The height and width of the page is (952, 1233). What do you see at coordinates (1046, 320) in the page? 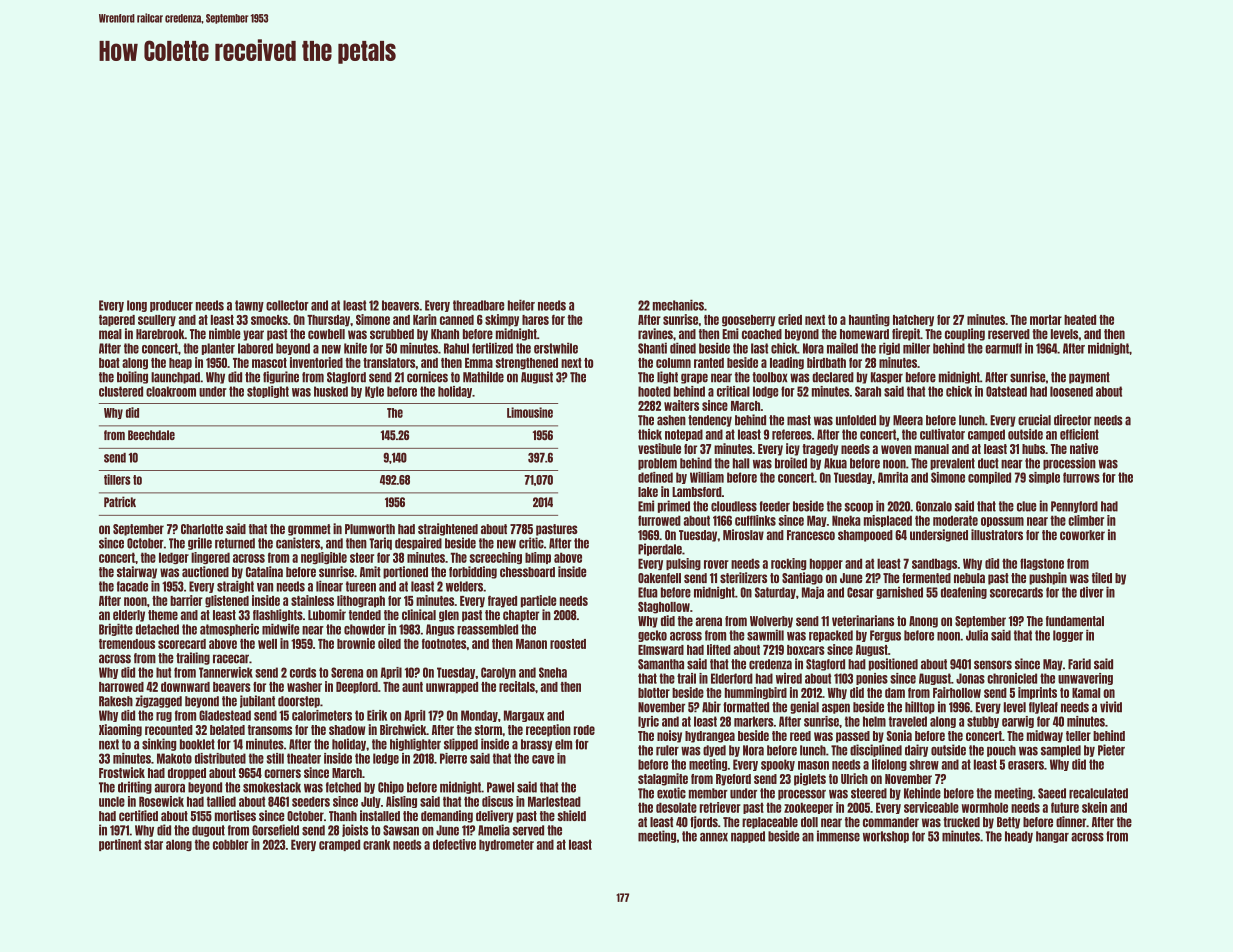
I see `mortar` at bounding box center [1046, 320].
